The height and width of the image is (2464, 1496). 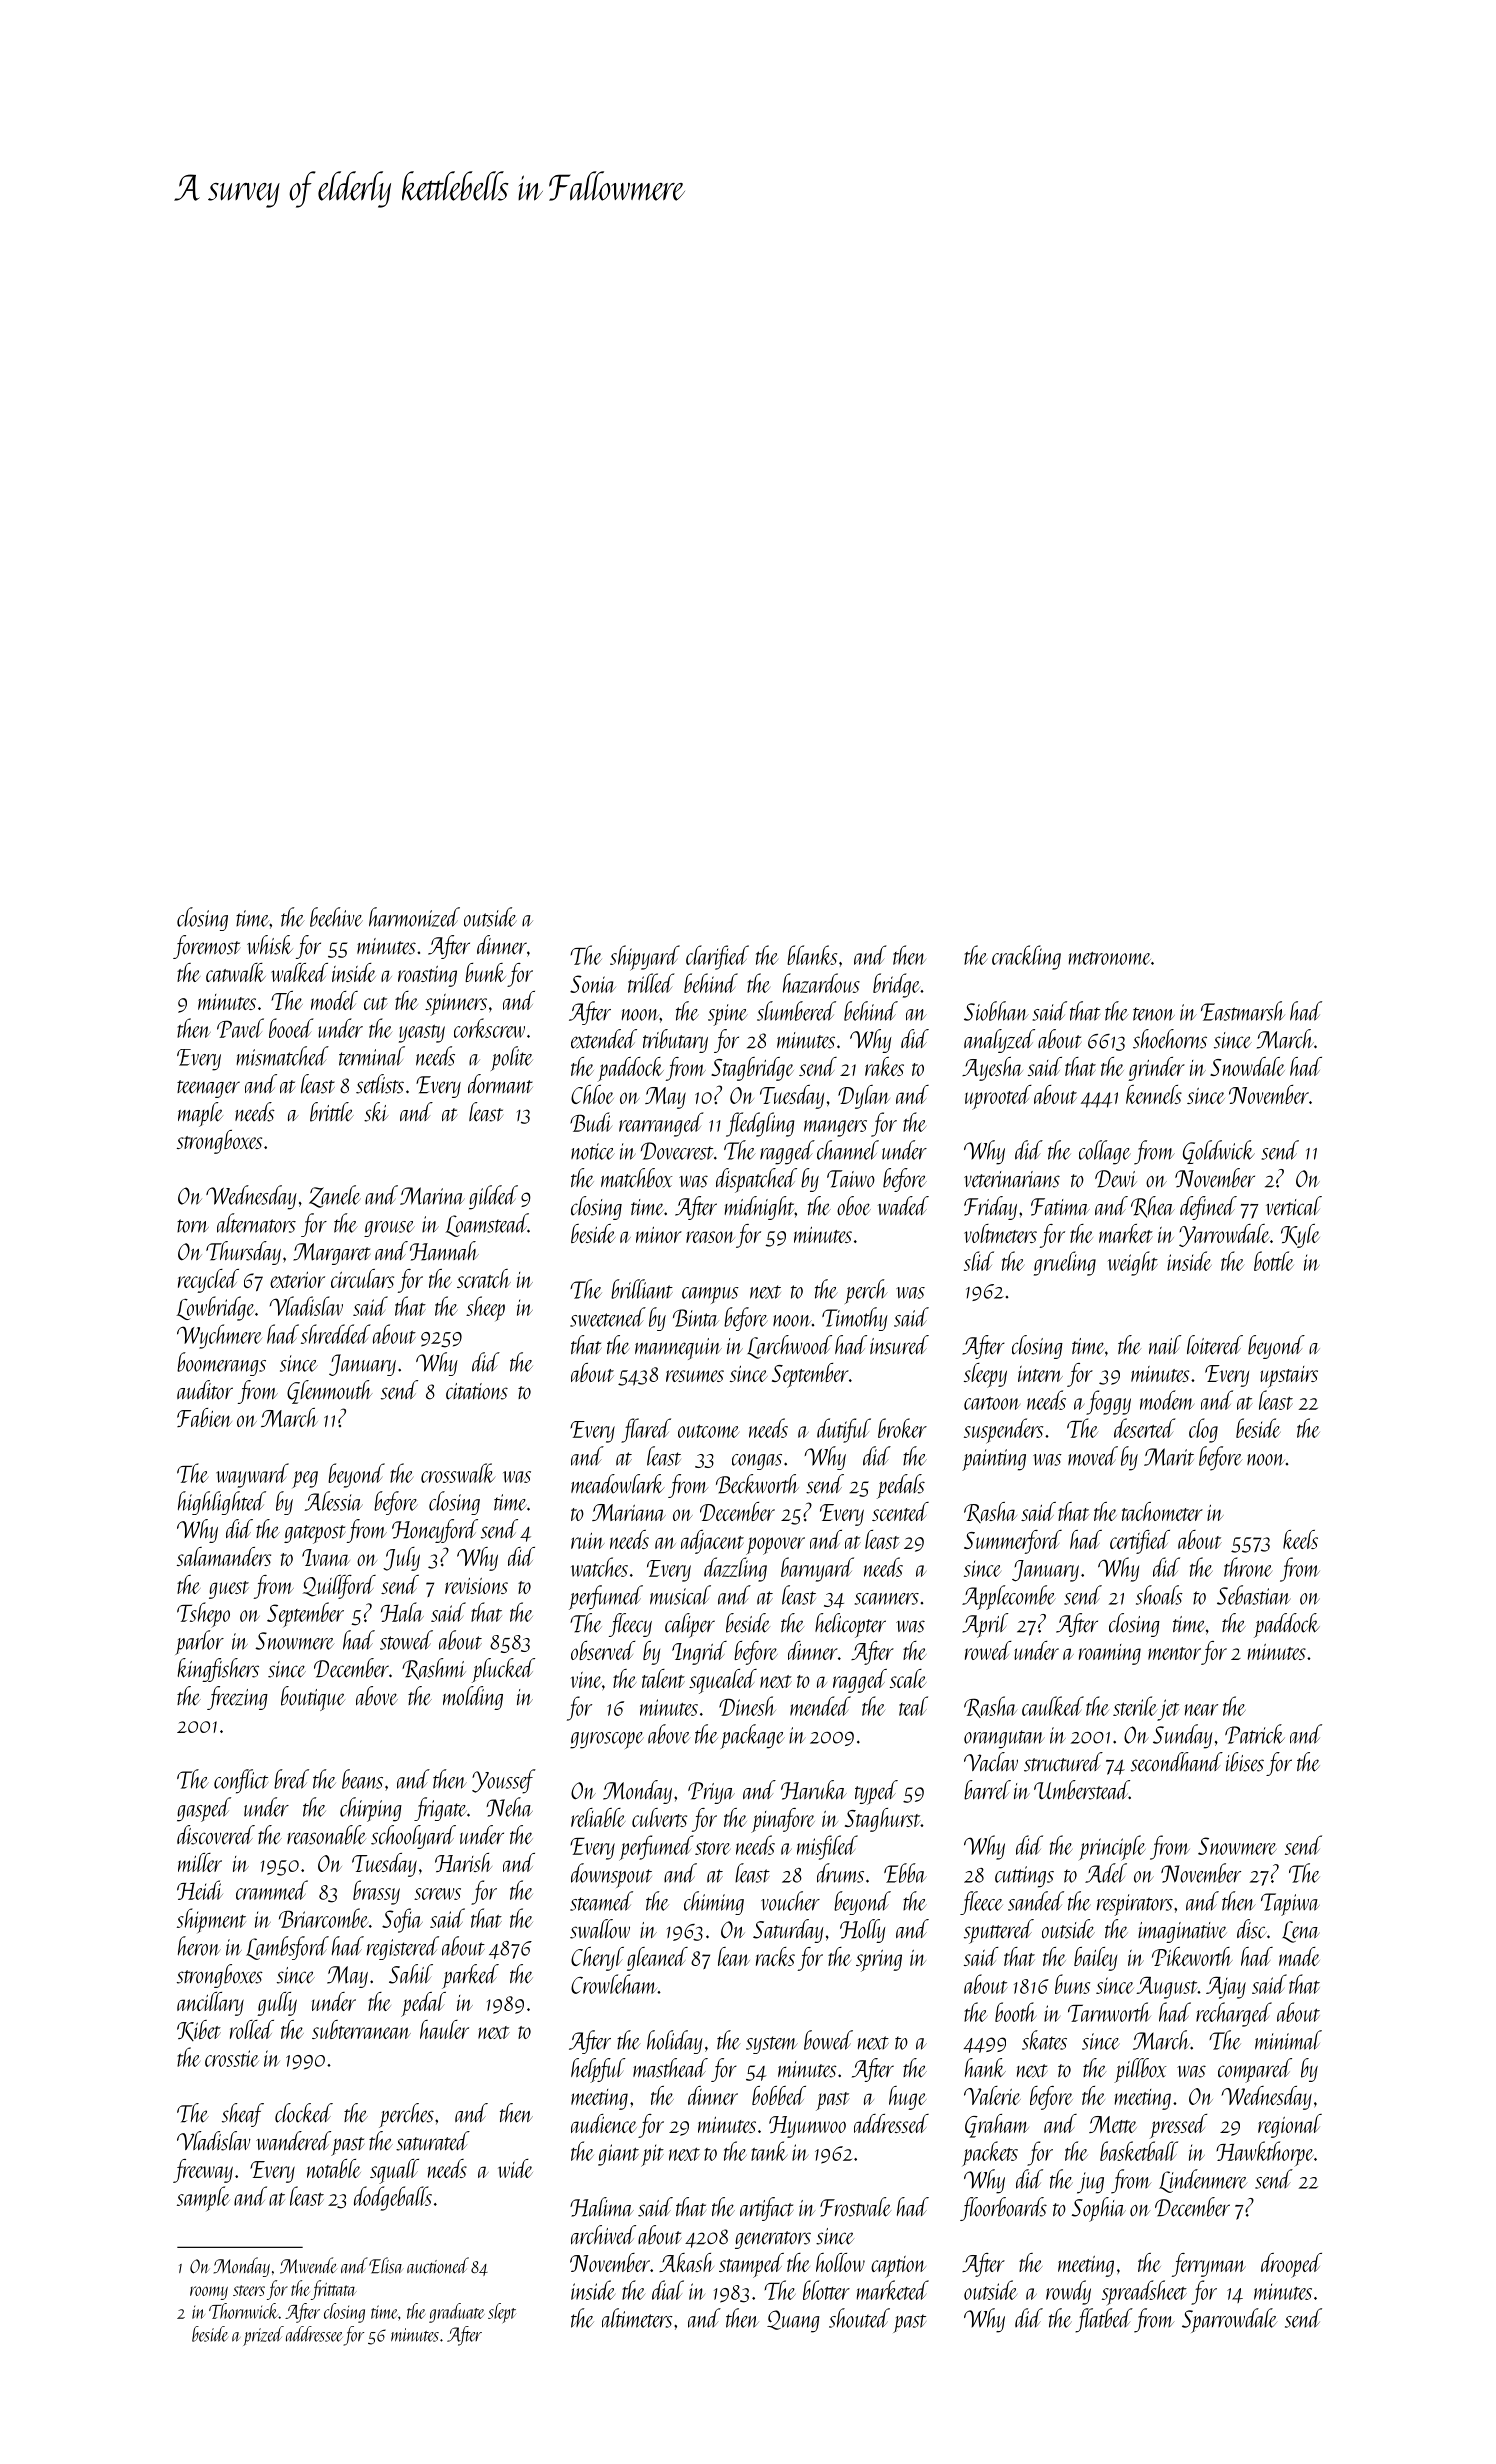 What do you see at coordinates (456, 1005) in the image?
I see `spinners` at bounding box center [456, 1005].
